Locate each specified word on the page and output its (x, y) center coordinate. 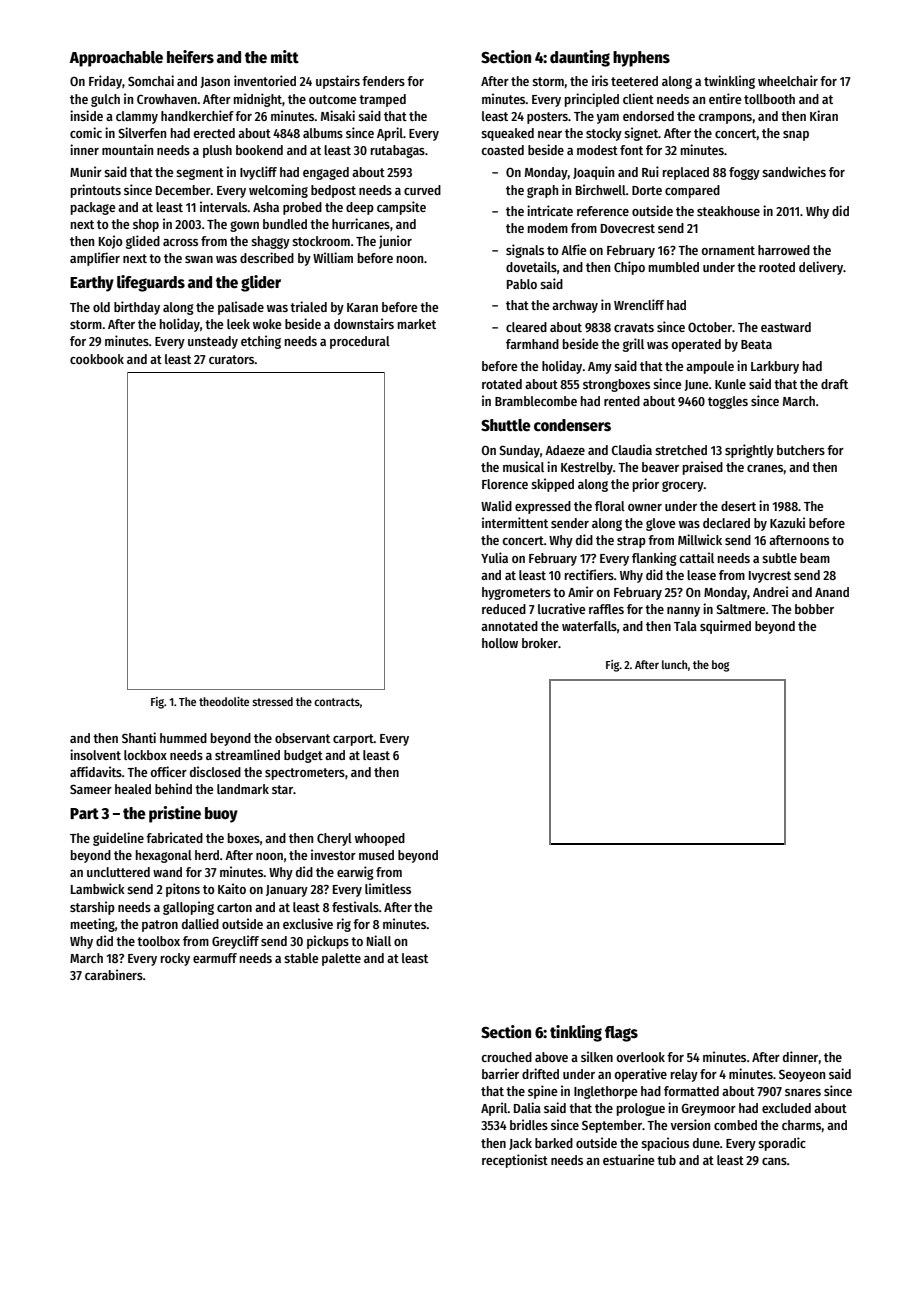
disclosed (215, 771)
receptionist (515, 1161)
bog (720, 666)
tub (666, 1160)
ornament (728, 250)
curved (422, 190)
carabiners (114, 974)
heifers (190, 56)
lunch (675, 664)
